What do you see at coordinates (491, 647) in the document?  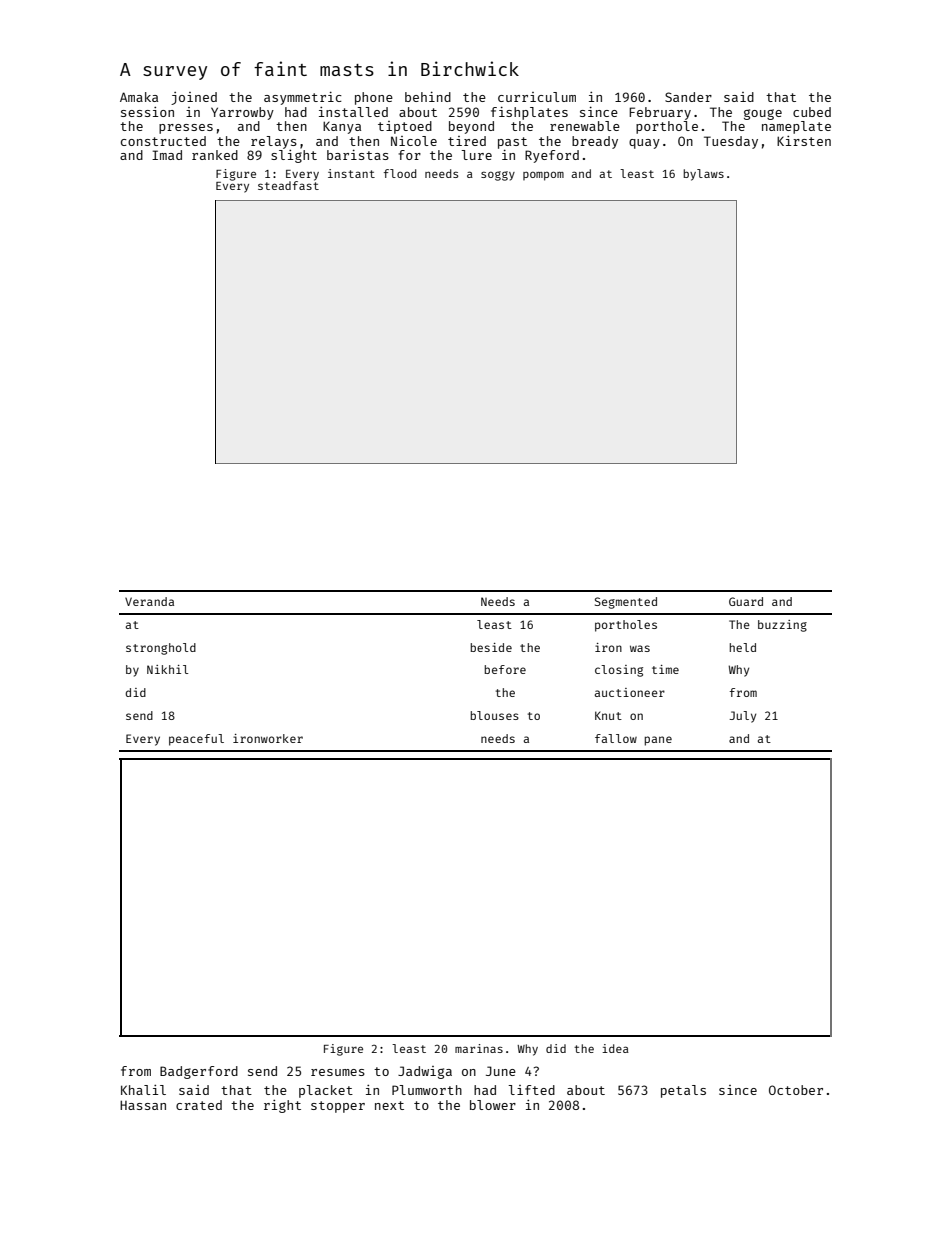 I see `beside` at bounding box center [491, 647].
